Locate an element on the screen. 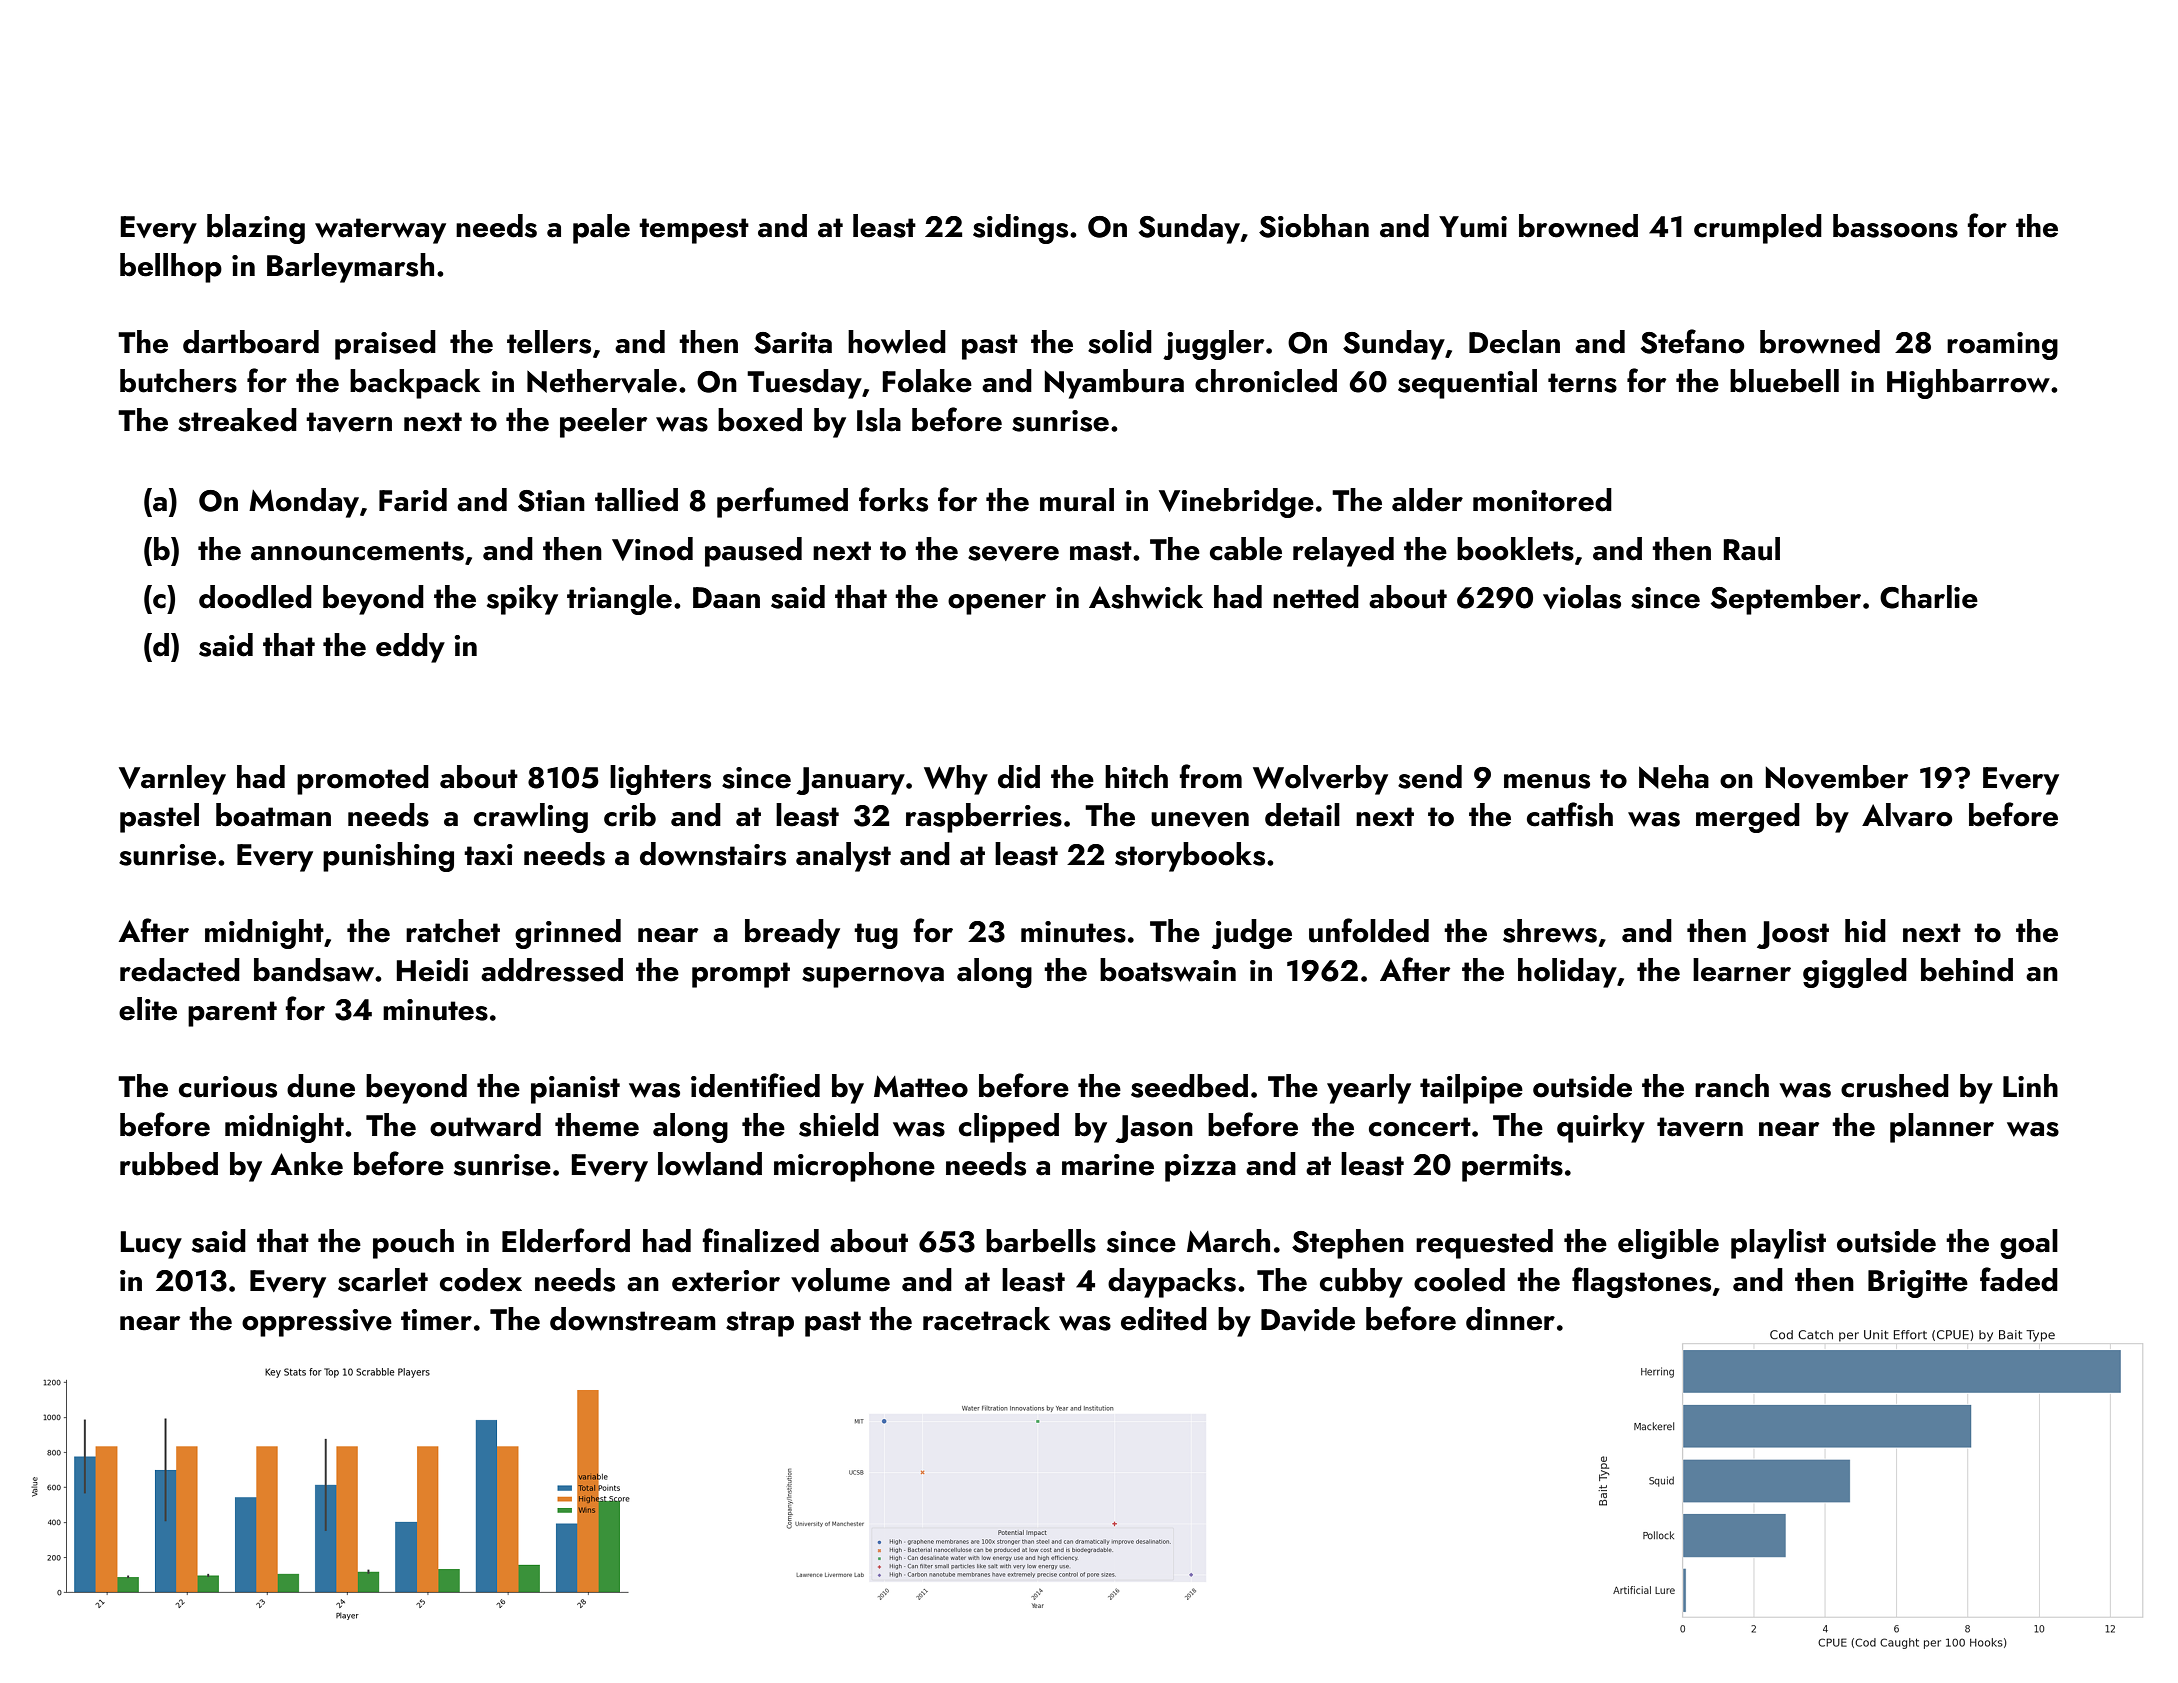 This screenshot has width=2178, height=1683. grinned is located at coordinates (568, 934).
